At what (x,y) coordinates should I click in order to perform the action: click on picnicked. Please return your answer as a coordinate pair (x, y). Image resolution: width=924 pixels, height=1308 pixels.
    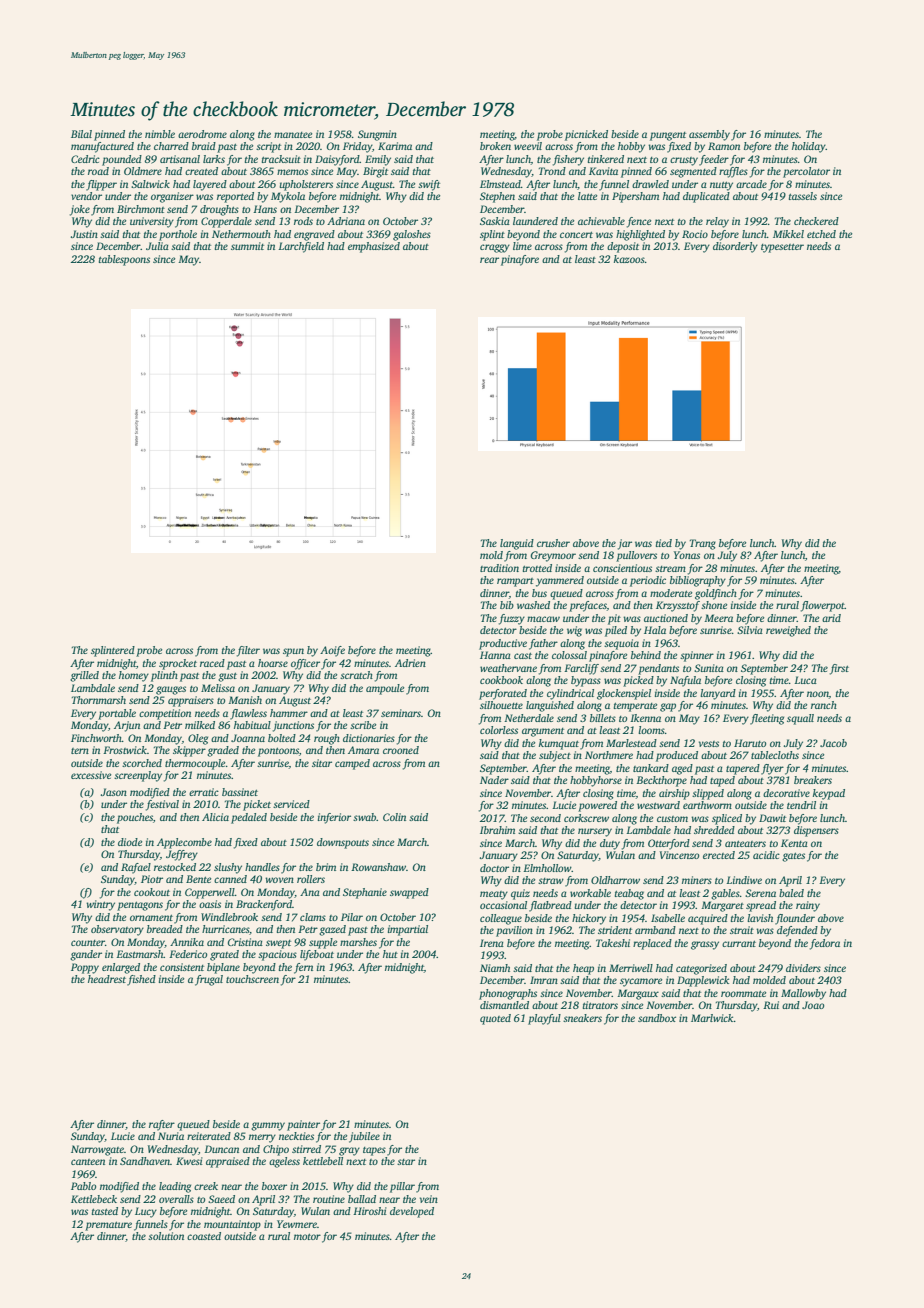
    Looking at the image, I should click on (586, 135).
